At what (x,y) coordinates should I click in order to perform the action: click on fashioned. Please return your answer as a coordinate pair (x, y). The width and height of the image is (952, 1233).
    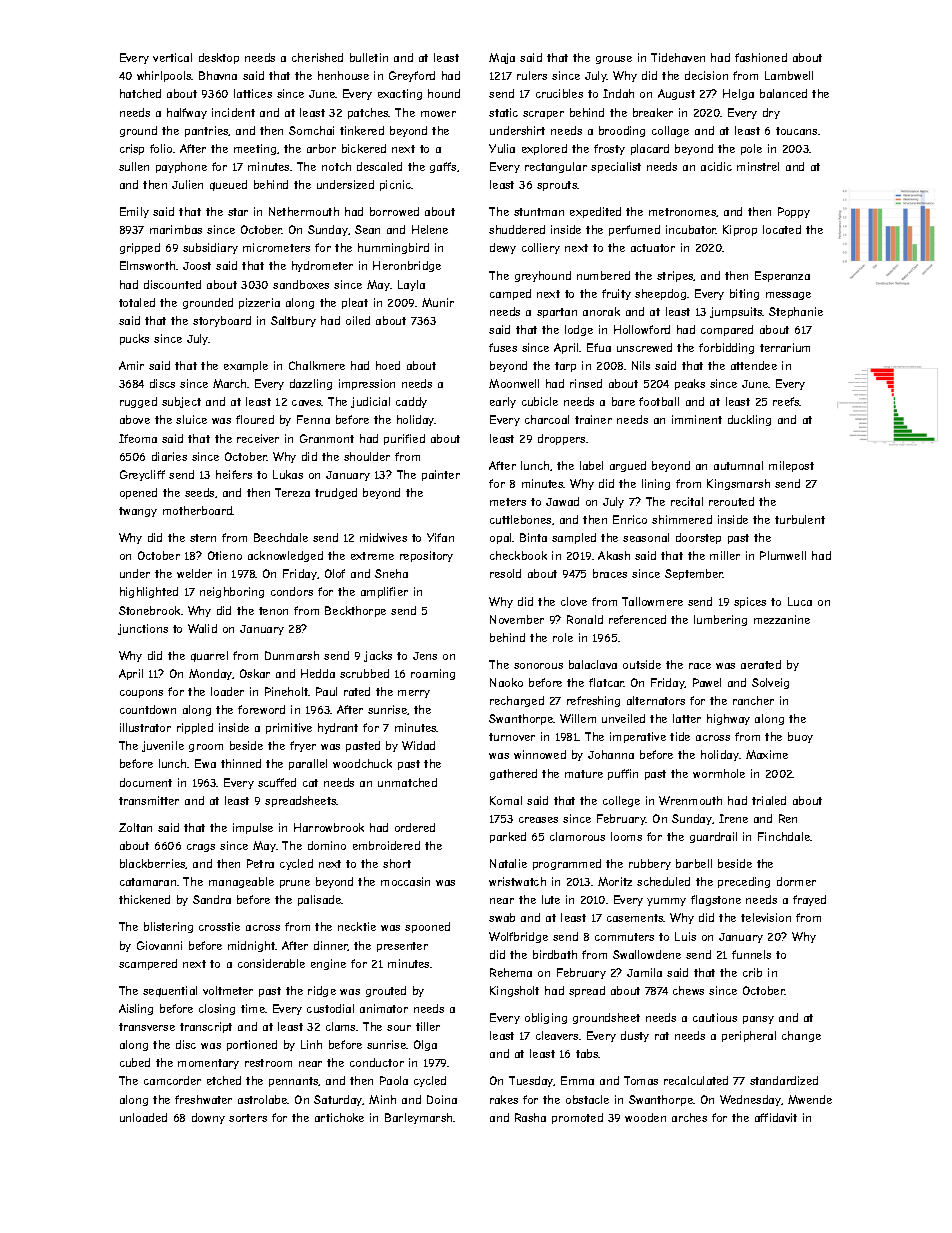
    Looking at the image, I should click on (761, 57).
